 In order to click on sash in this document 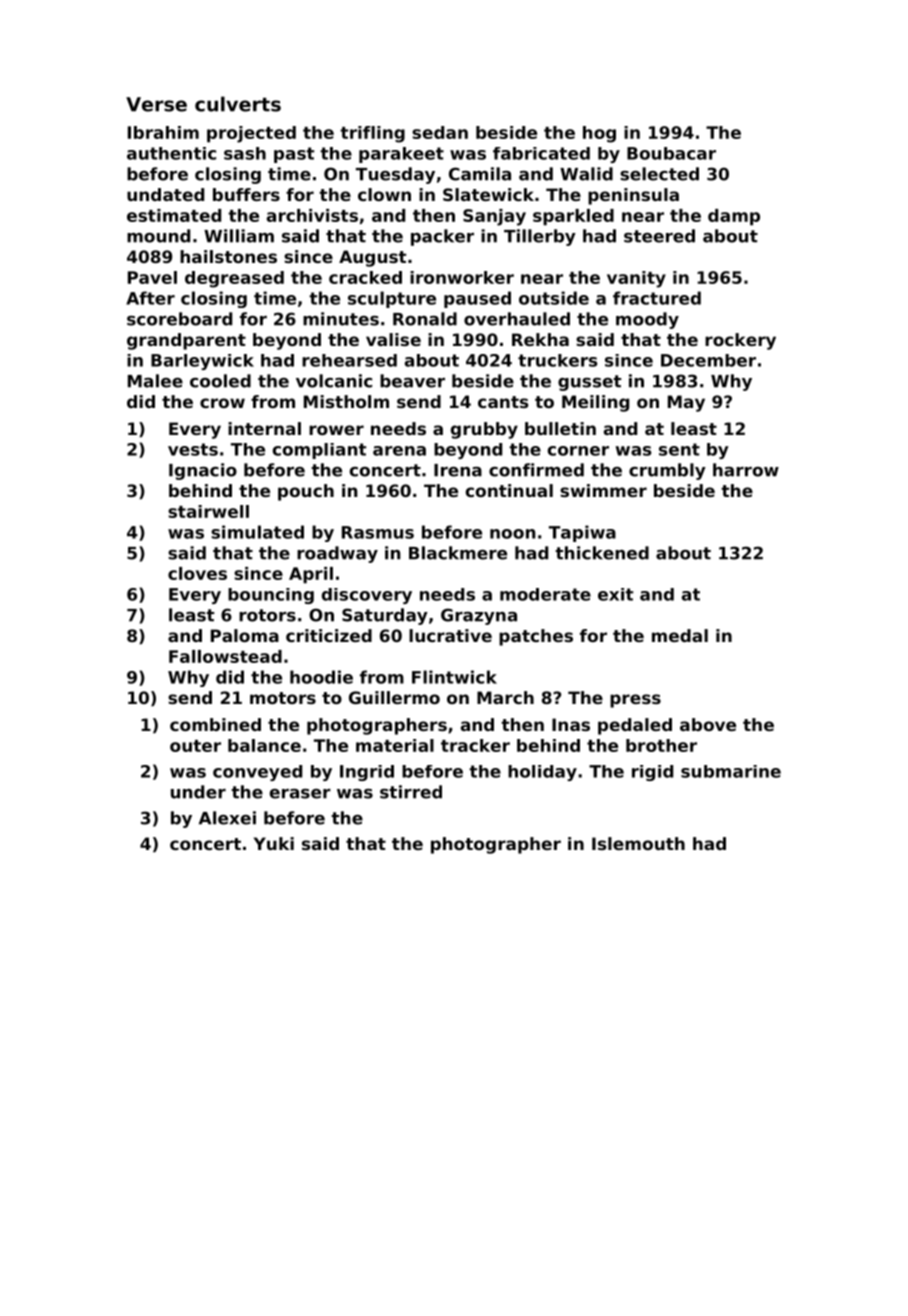, I will do `click(245, 153)`.
